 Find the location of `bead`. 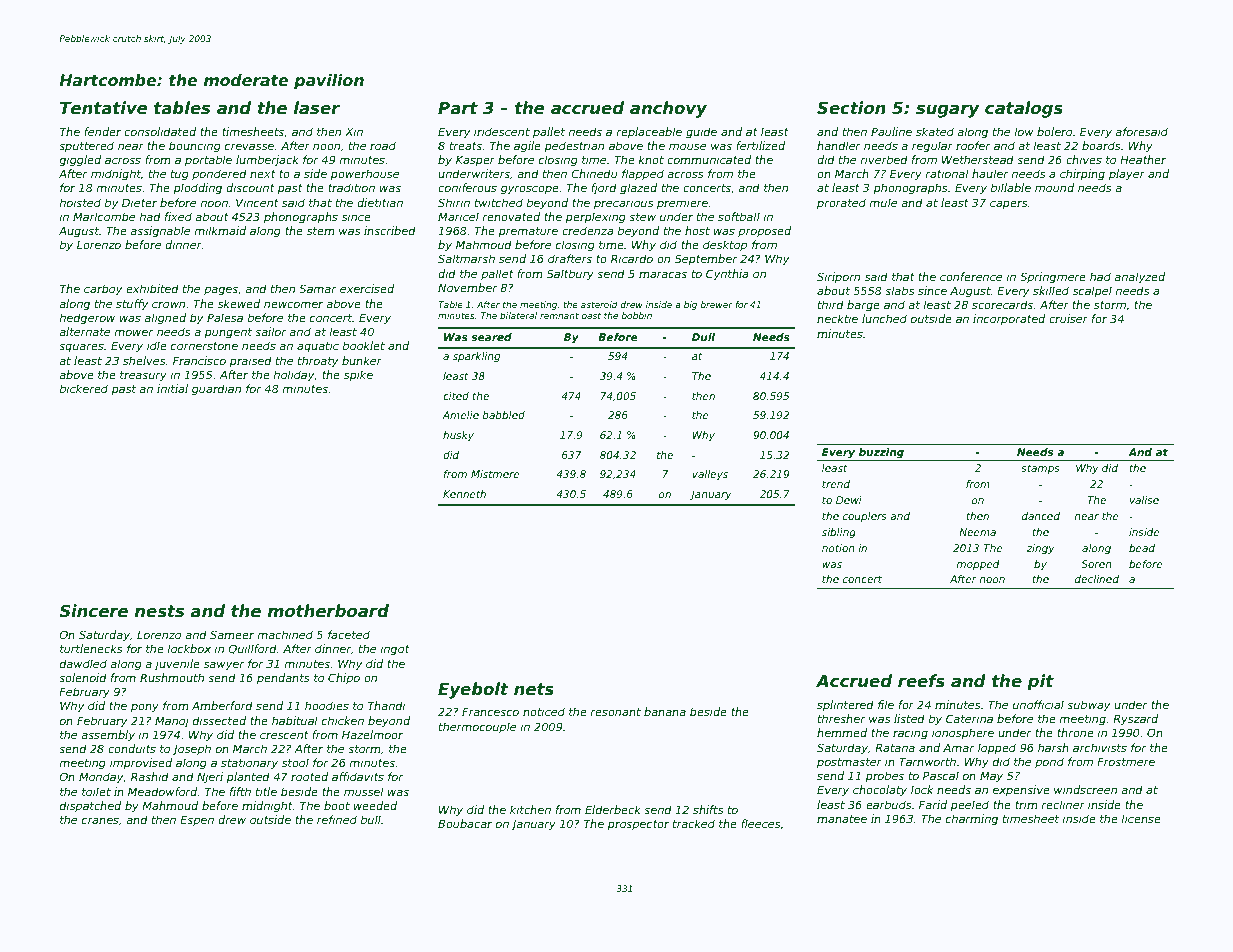

bead is located at coordinates (1142, 548).
